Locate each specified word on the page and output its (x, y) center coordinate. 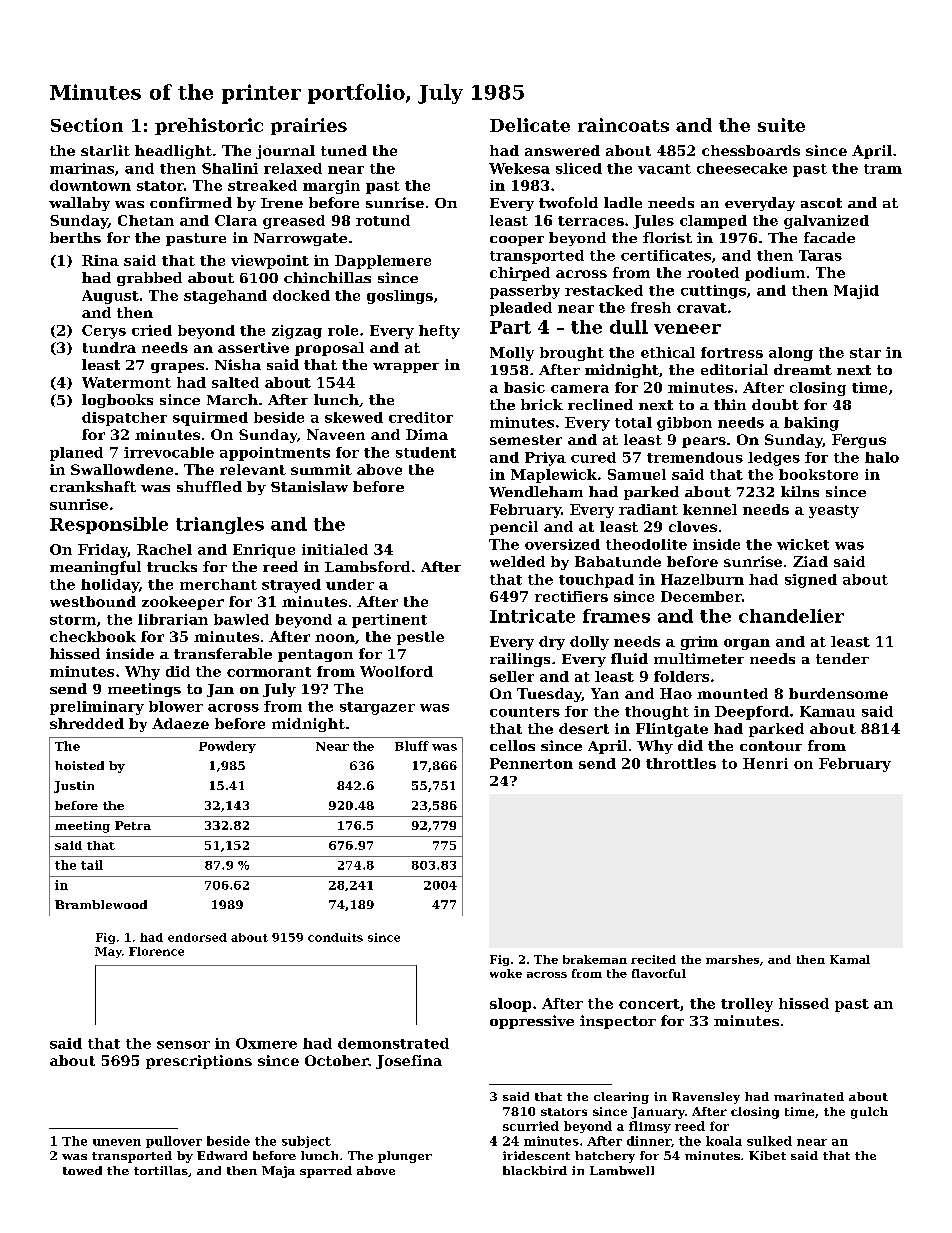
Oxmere (266, 1043)
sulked (769, 1141)
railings (520, 660)
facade (829, 237)
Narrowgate (300, 239)
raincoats (623, 125)
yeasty (834, 511)
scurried (531, 1126)
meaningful (95, 568)
